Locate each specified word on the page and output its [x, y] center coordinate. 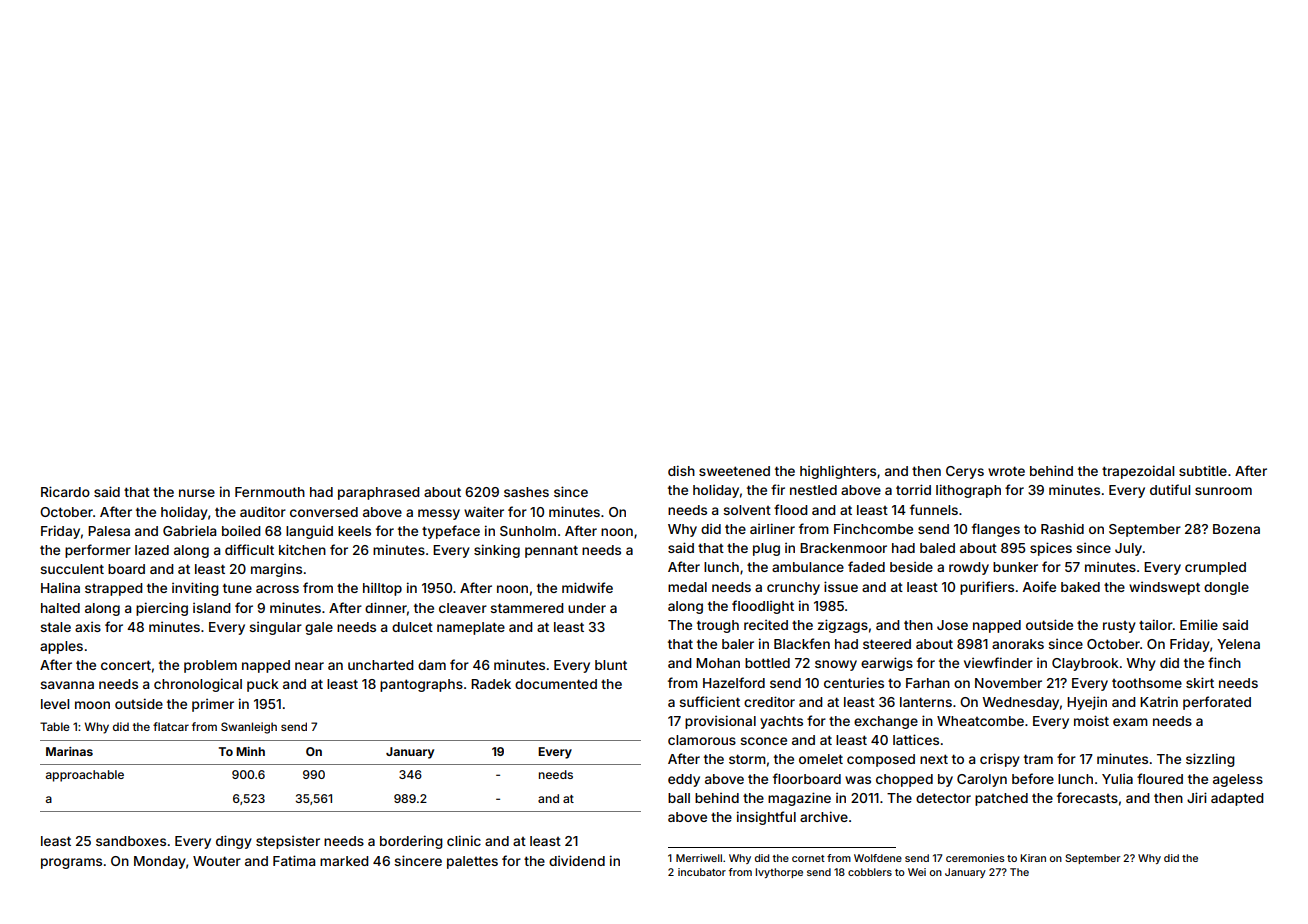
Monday [160, 862]
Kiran [1033, 858]
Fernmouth [270, 492]
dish [681, 470]
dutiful [1170, 489]
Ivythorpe [779, 873]
